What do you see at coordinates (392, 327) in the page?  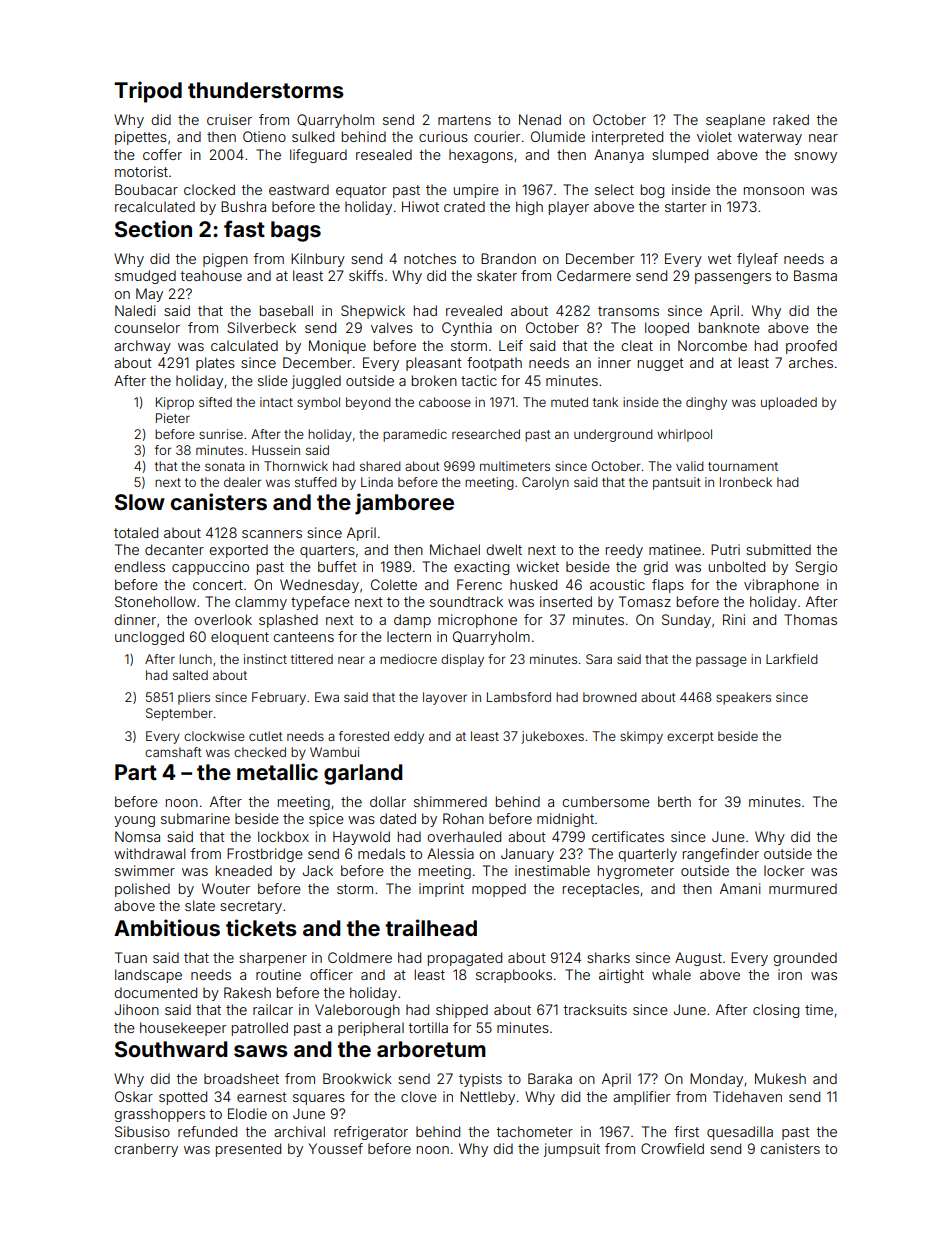 I see `valves` at bounding box center [392, 327].
